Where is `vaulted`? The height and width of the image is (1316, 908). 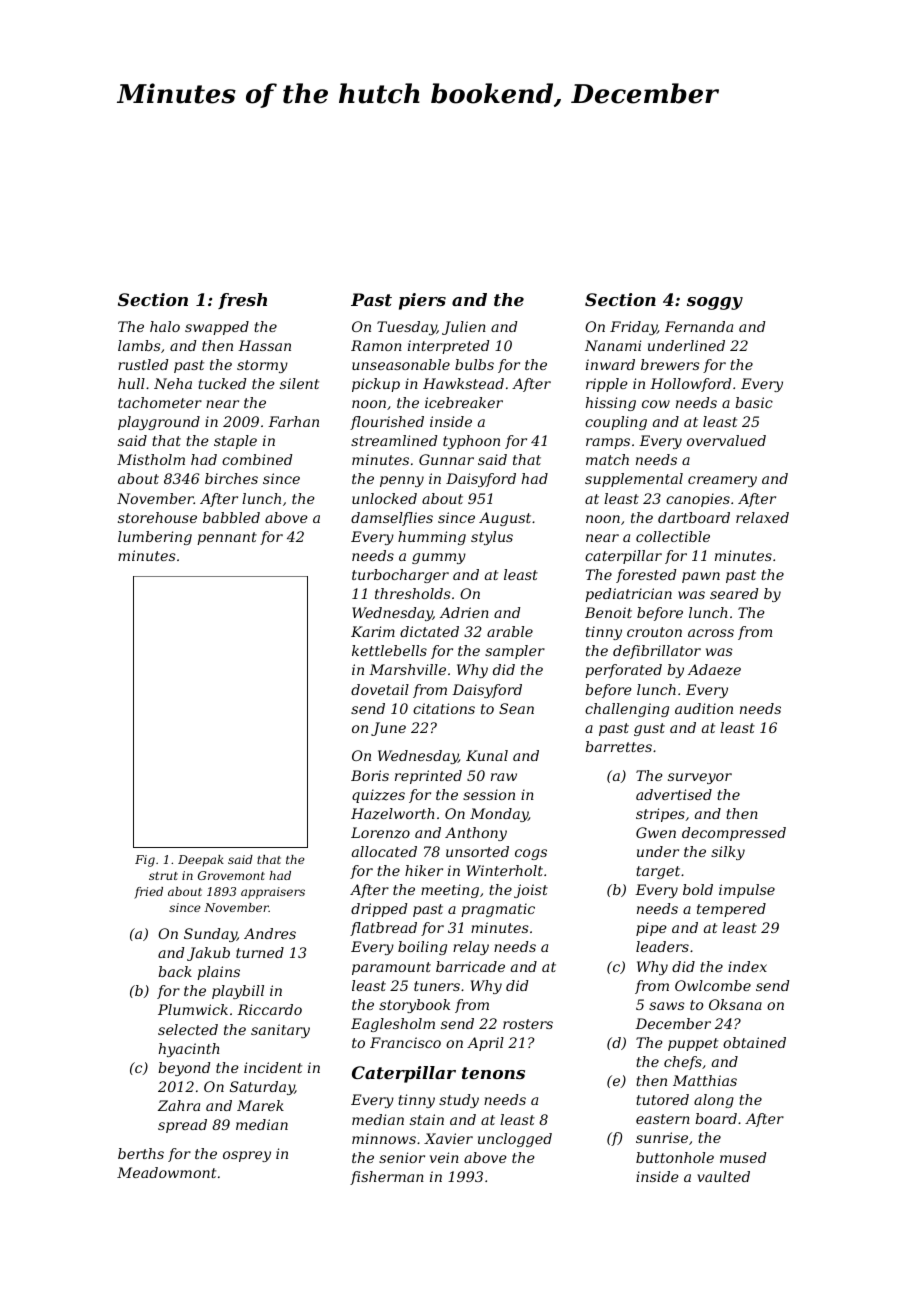
vaulted is located at coordinates (723, 1176).
